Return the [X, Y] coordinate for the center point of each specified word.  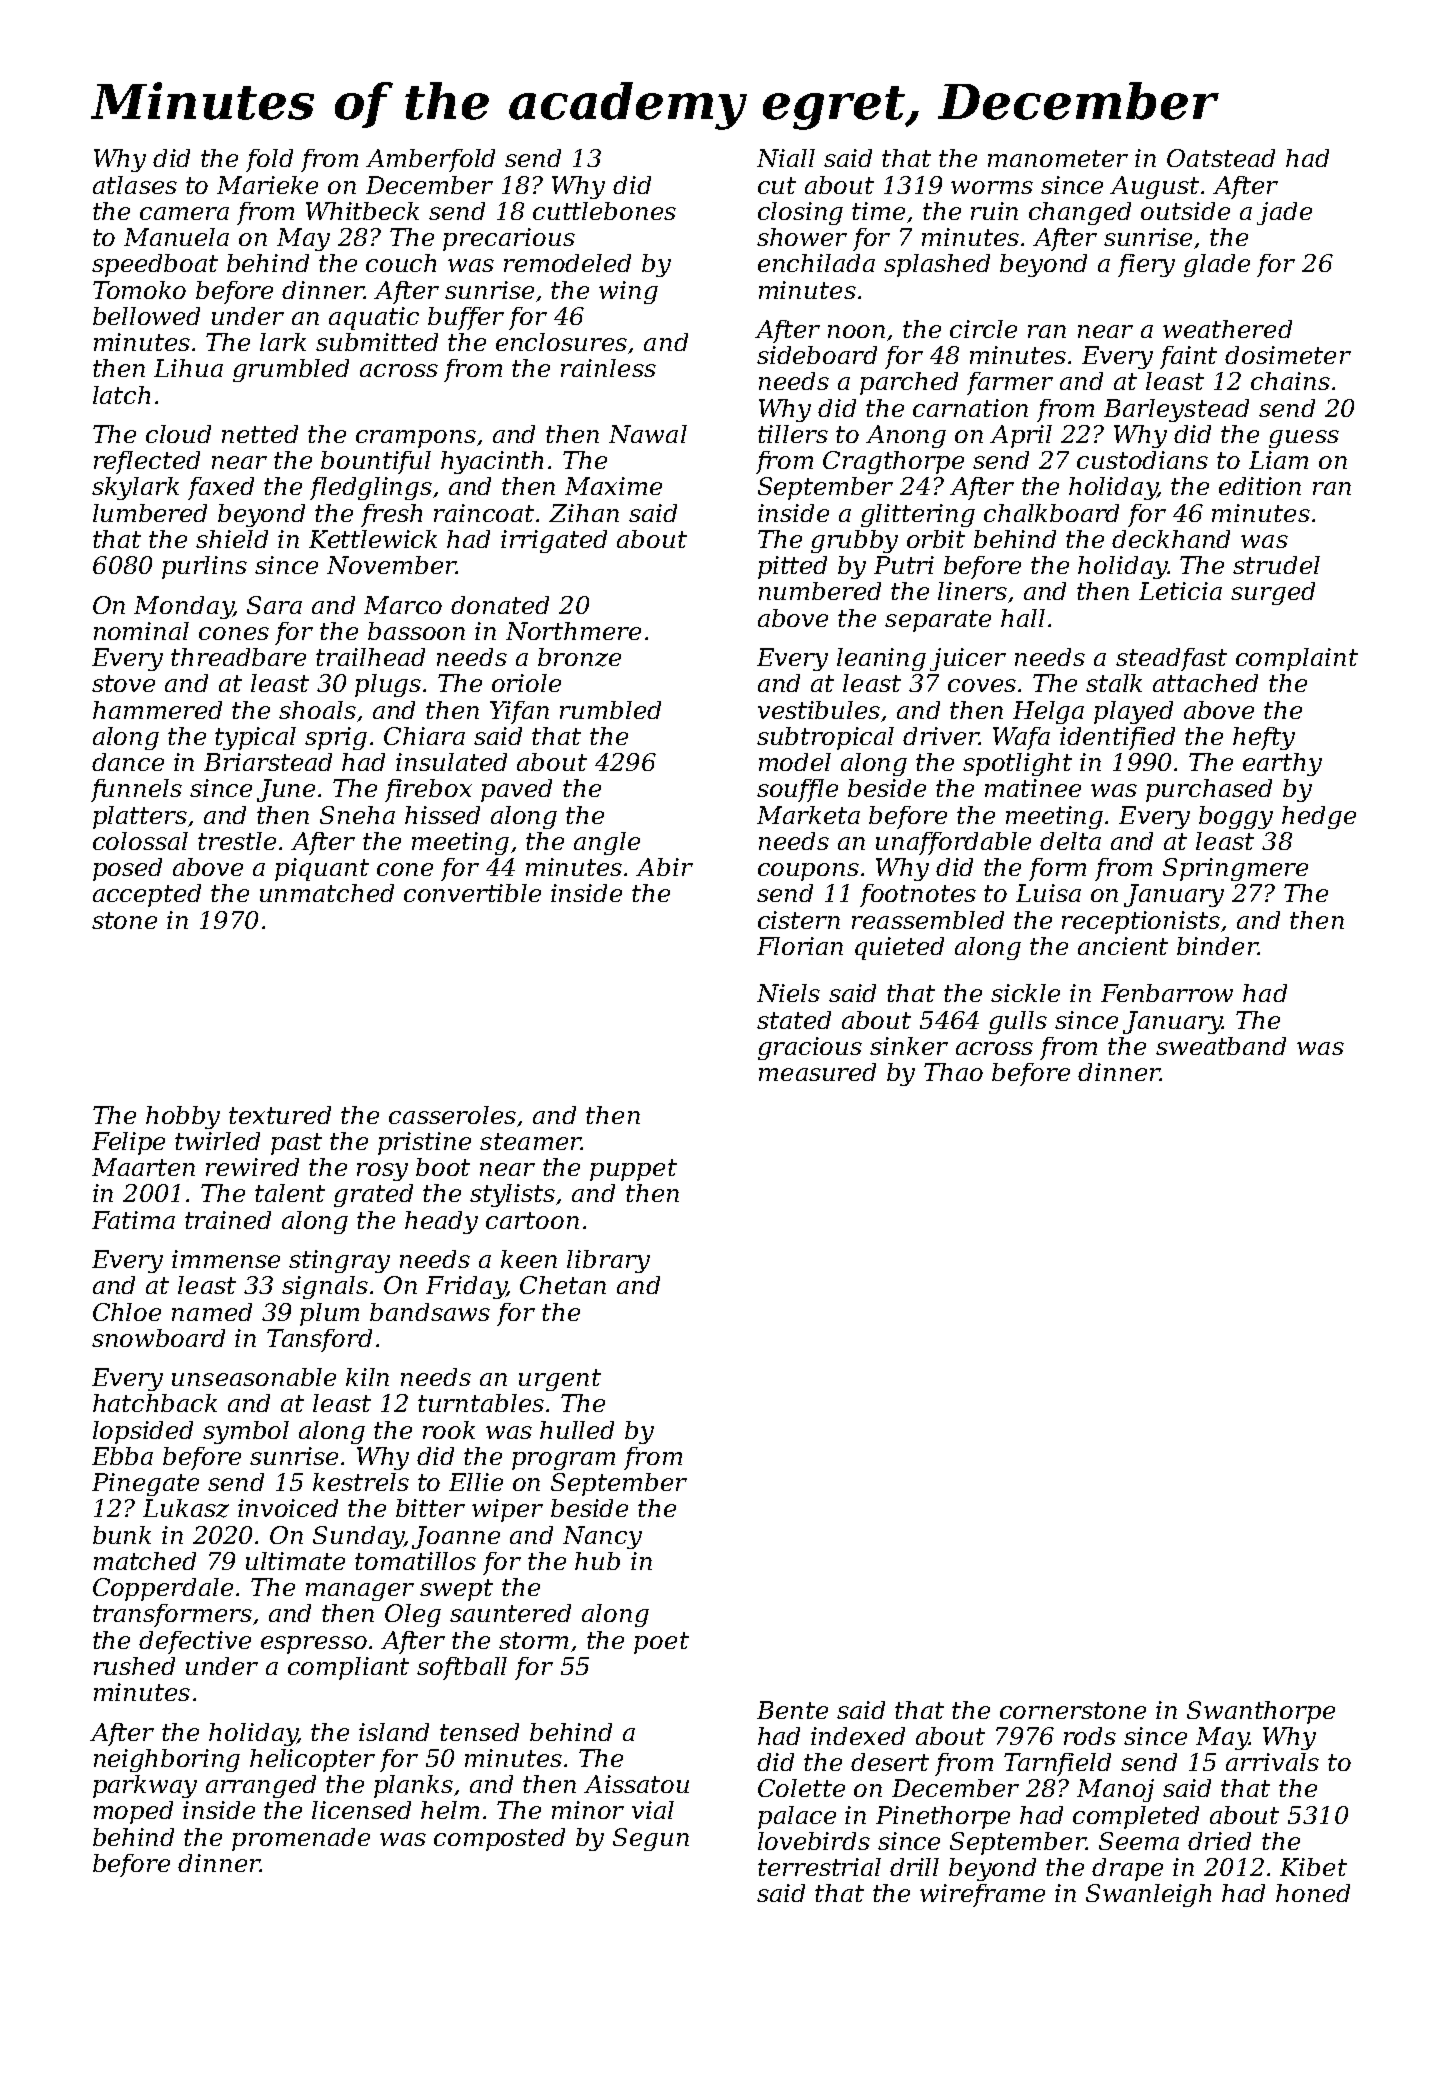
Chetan [563, 1285]
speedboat [155, 265]
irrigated [554, 541]
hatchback [155, 1403]
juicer [968, 659]
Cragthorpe [893, 462]
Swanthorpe [1261, 1712]
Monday [183, 607]
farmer [1010, 383]
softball [462, 1668]
